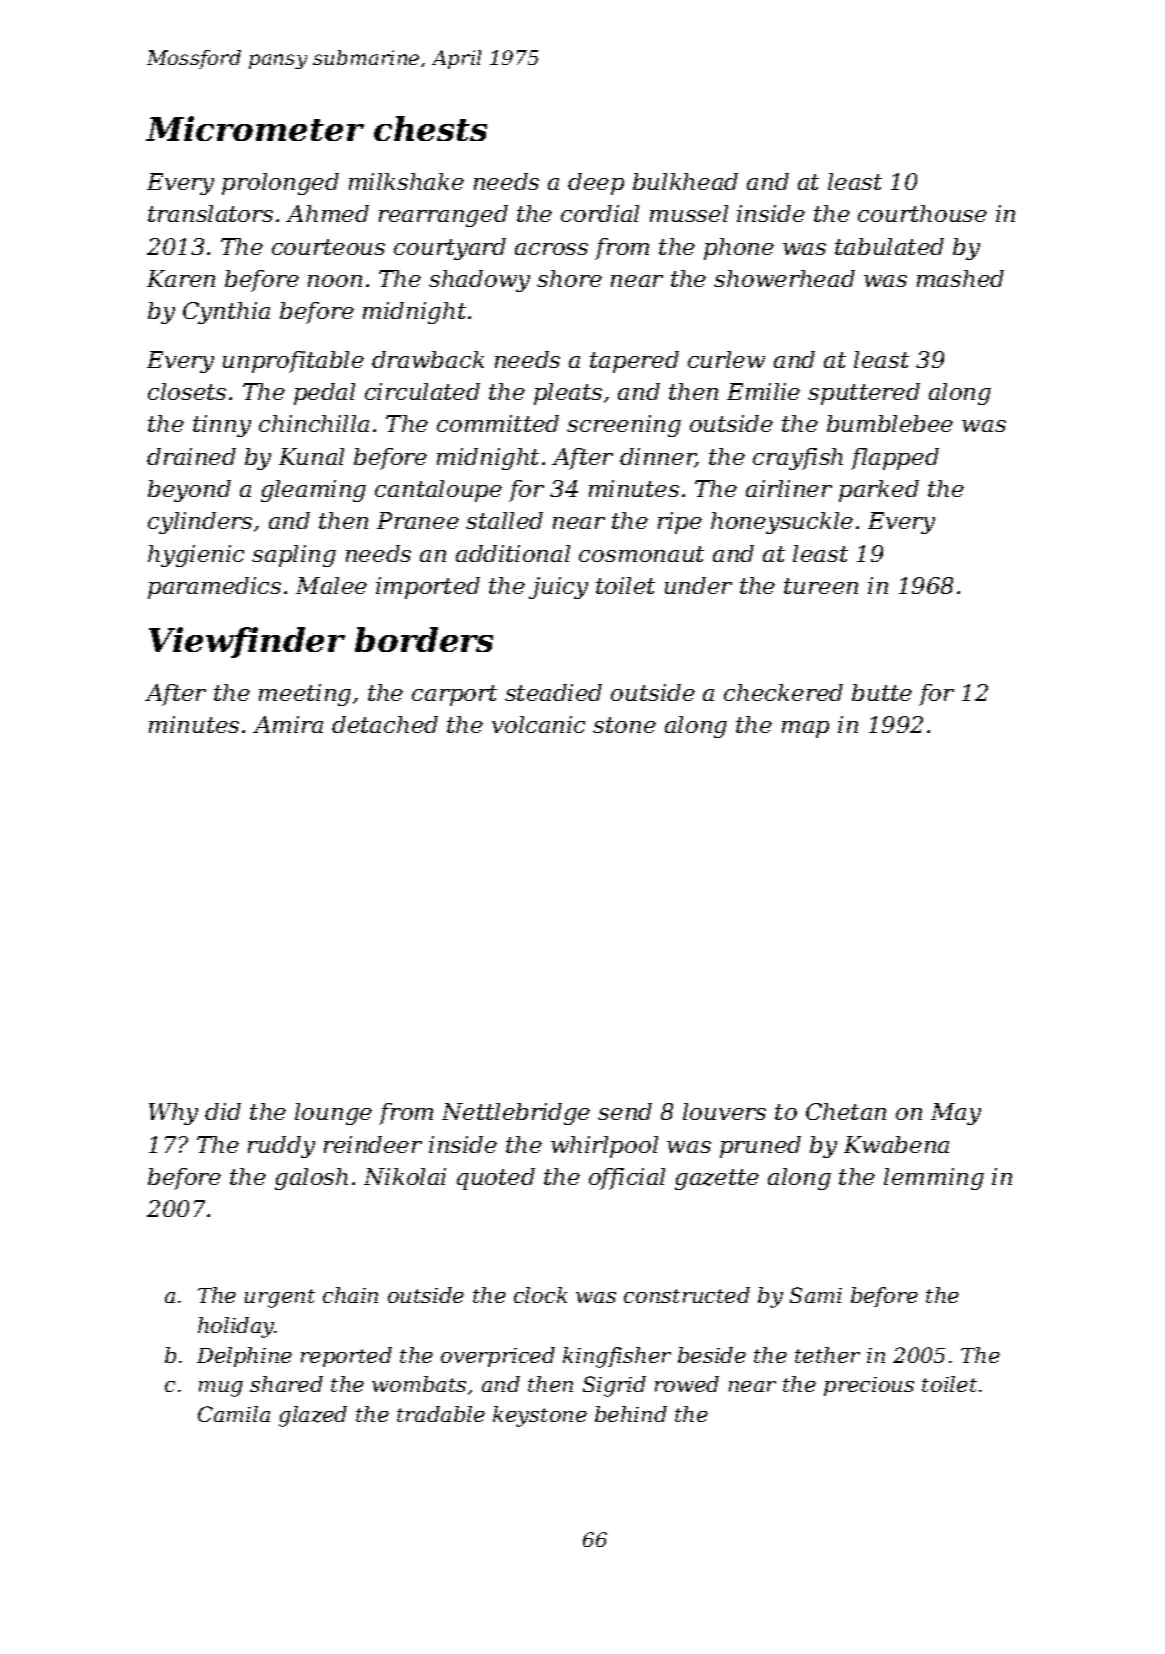 The image size is (1165, 1654). What do you see at coordinates (286, 1384) in the page?
I see `shared` at bounding box center [286, 1384].
